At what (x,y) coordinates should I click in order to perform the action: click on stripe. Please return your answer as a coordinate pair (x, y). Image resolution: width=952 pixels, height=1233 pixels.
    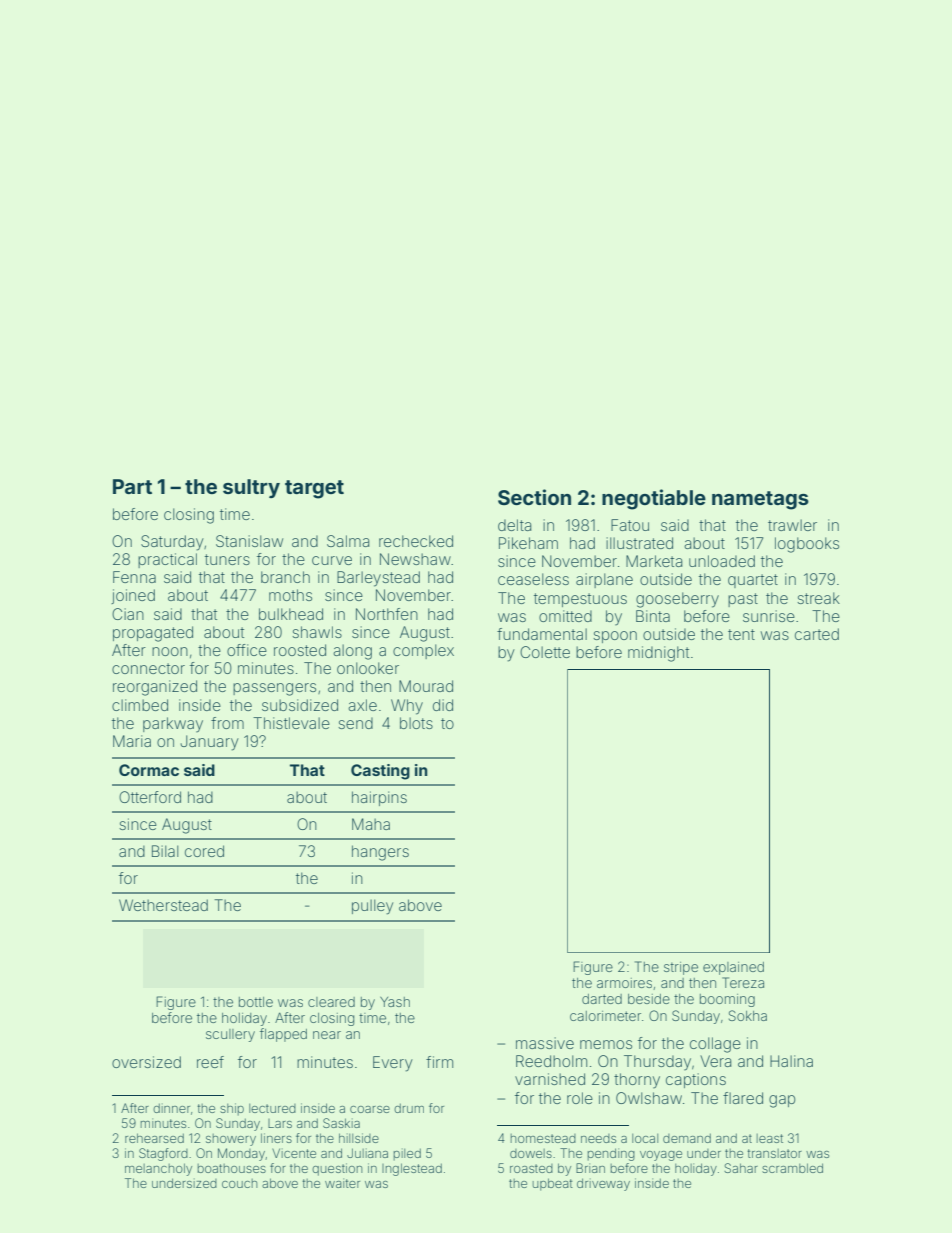
    Looking at the image, I should click on (681, 968).
